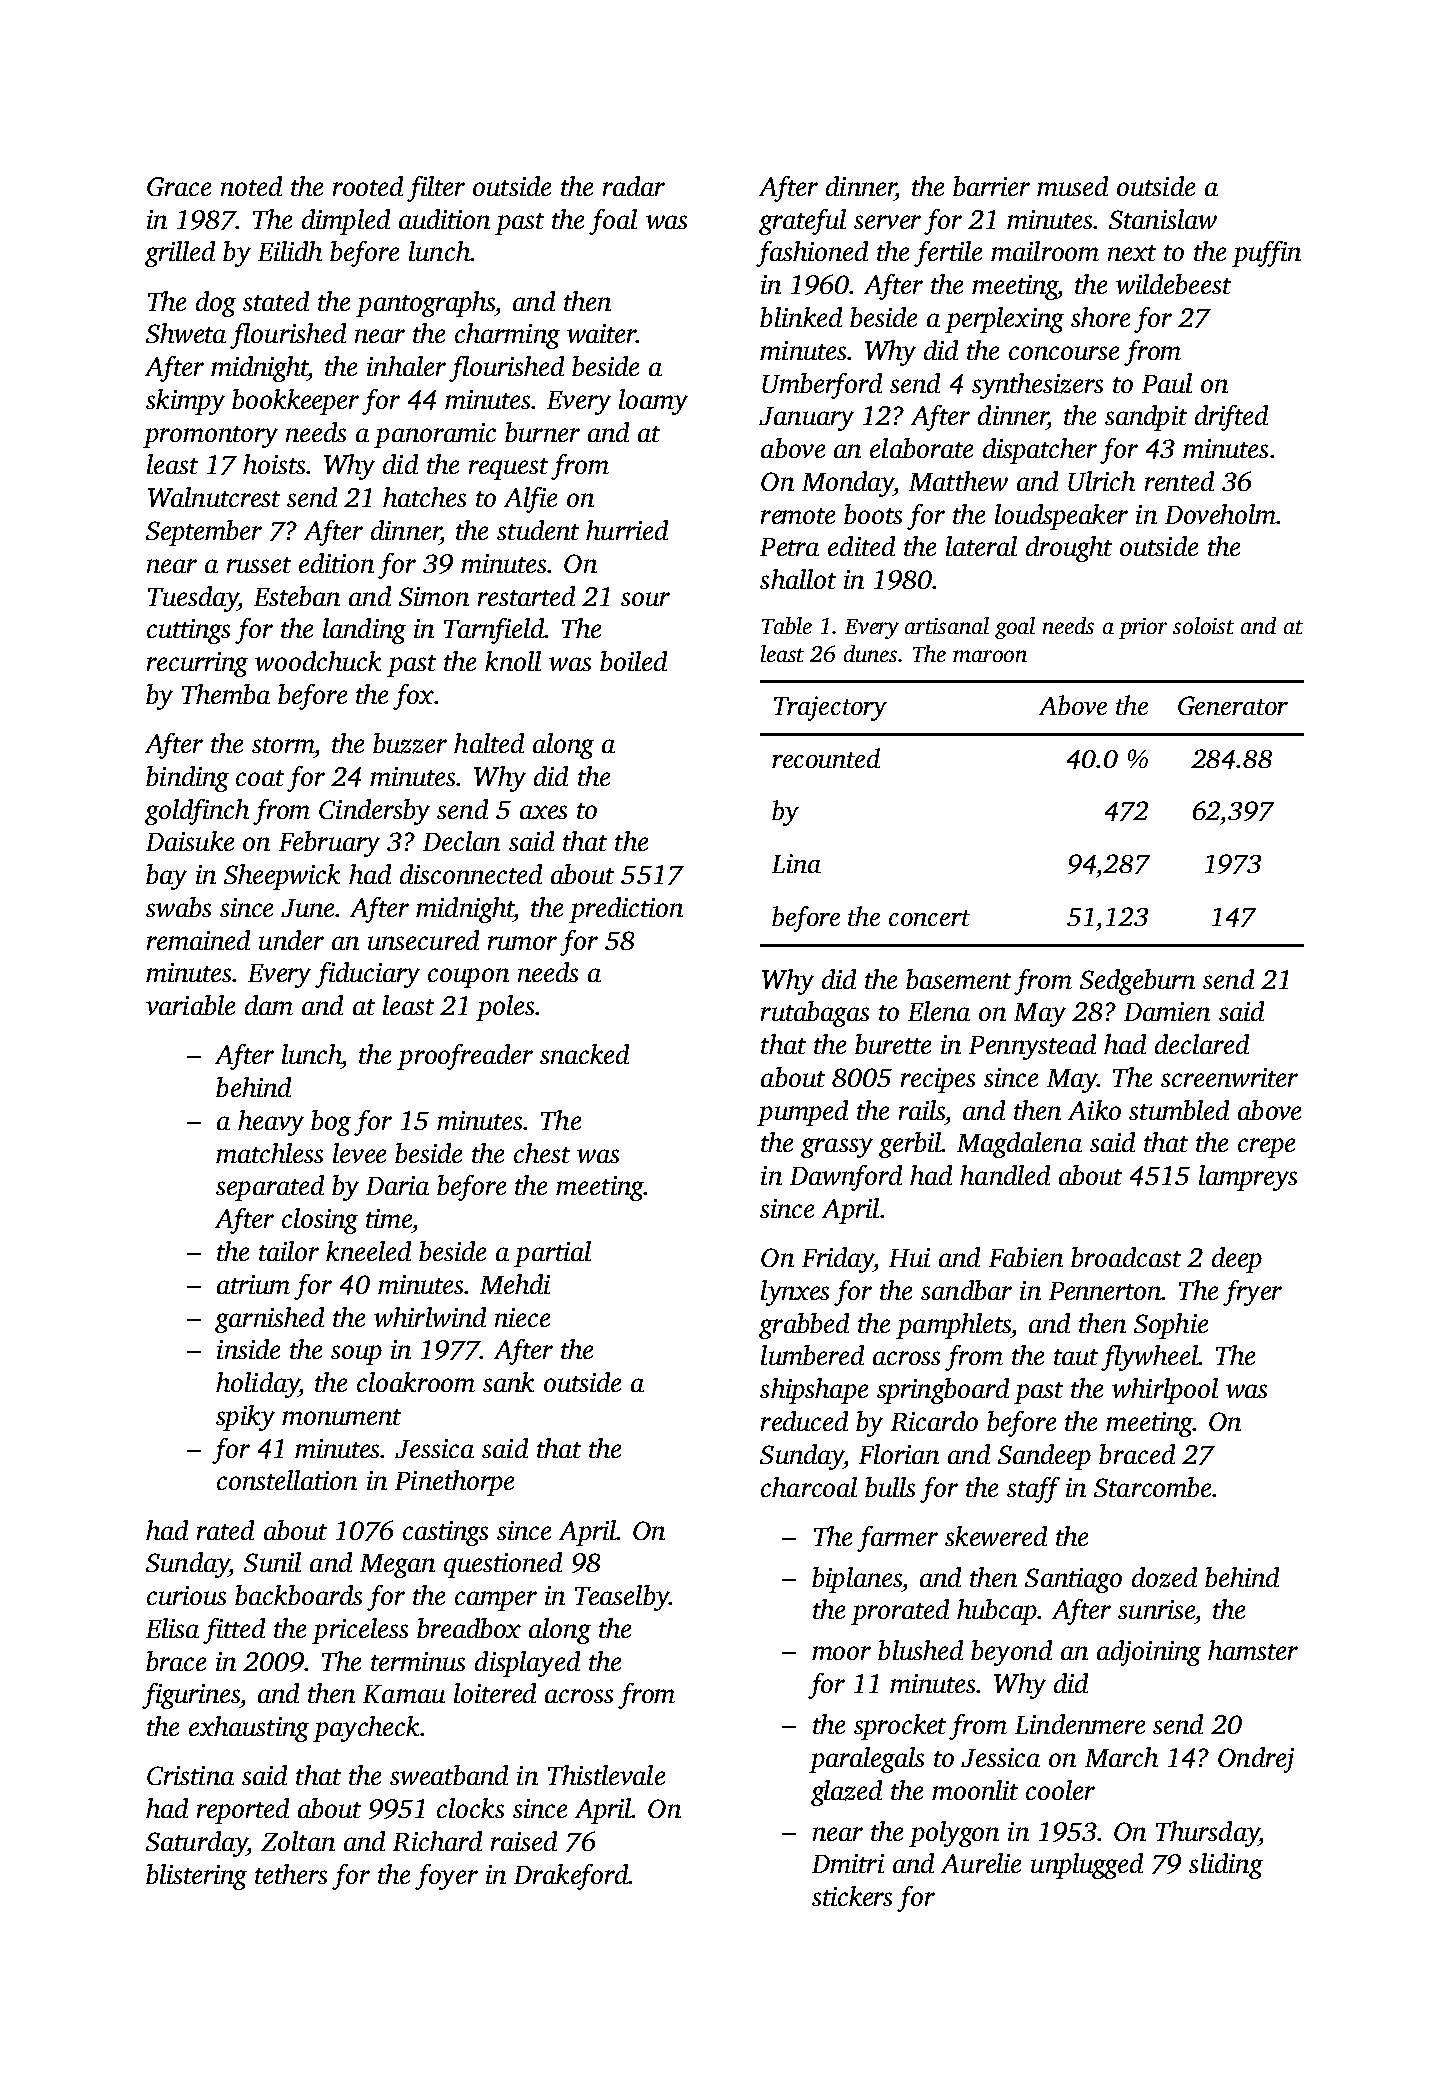  I want to click on radar, so click(634, 186).
